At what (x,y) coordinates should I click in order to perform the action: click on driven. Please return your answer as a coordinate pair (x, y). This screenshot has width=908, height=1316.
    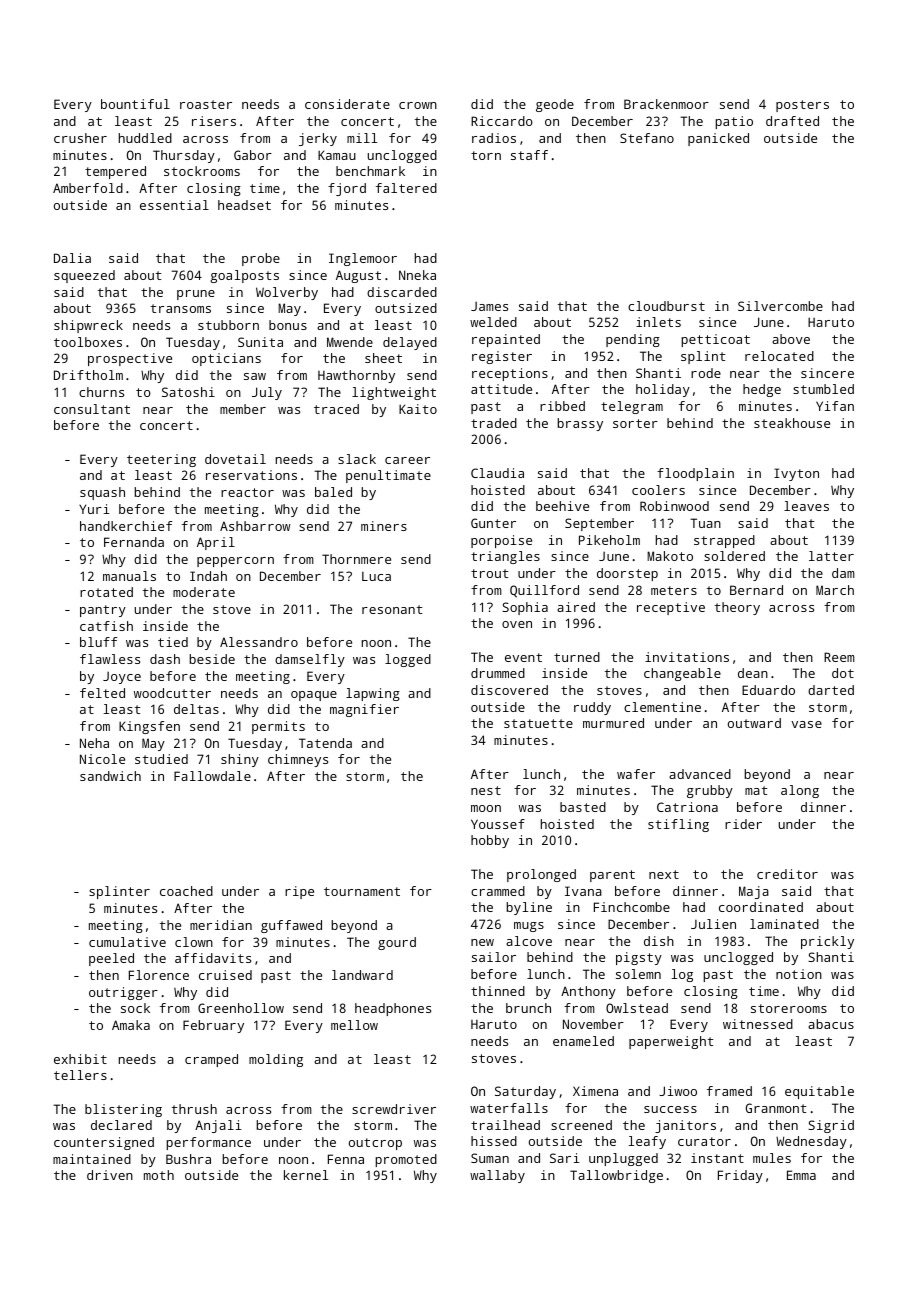
    Looking at the image, I should click on (110, 1175).
